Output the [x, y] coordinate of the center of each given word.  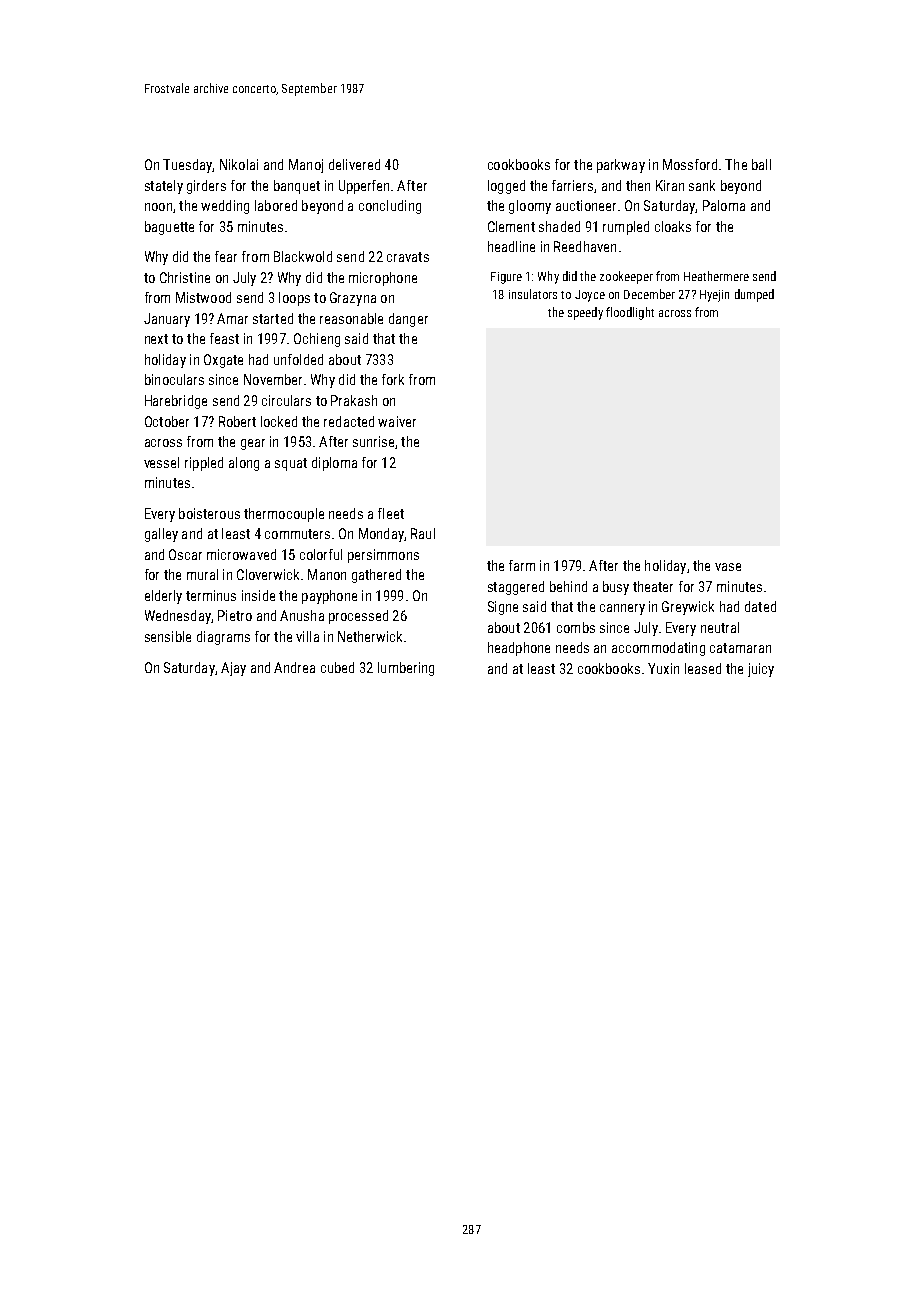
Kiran [670, 185]
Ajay [233, 669]
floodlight [630, 313]
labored [276, 205]
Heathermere [716, 276]
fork [393, 379]
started [273, 318]
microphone [383, 279]
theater [653, 586]
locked [279, 421]
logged [506, 187]
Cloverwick [268, 574]
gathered [376, 576]
